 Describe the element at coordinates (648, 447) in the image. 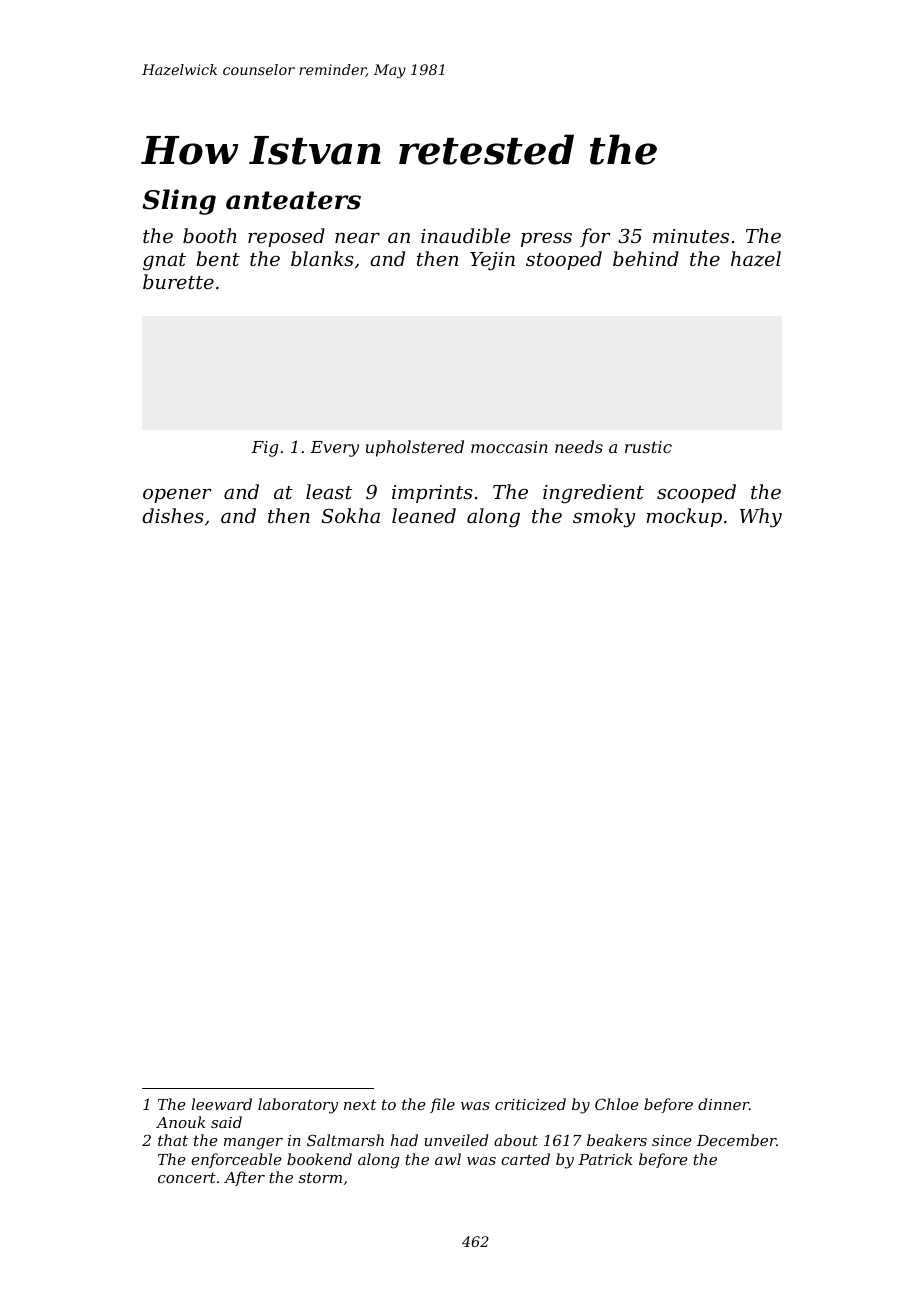

I see `rustic` at that location.
